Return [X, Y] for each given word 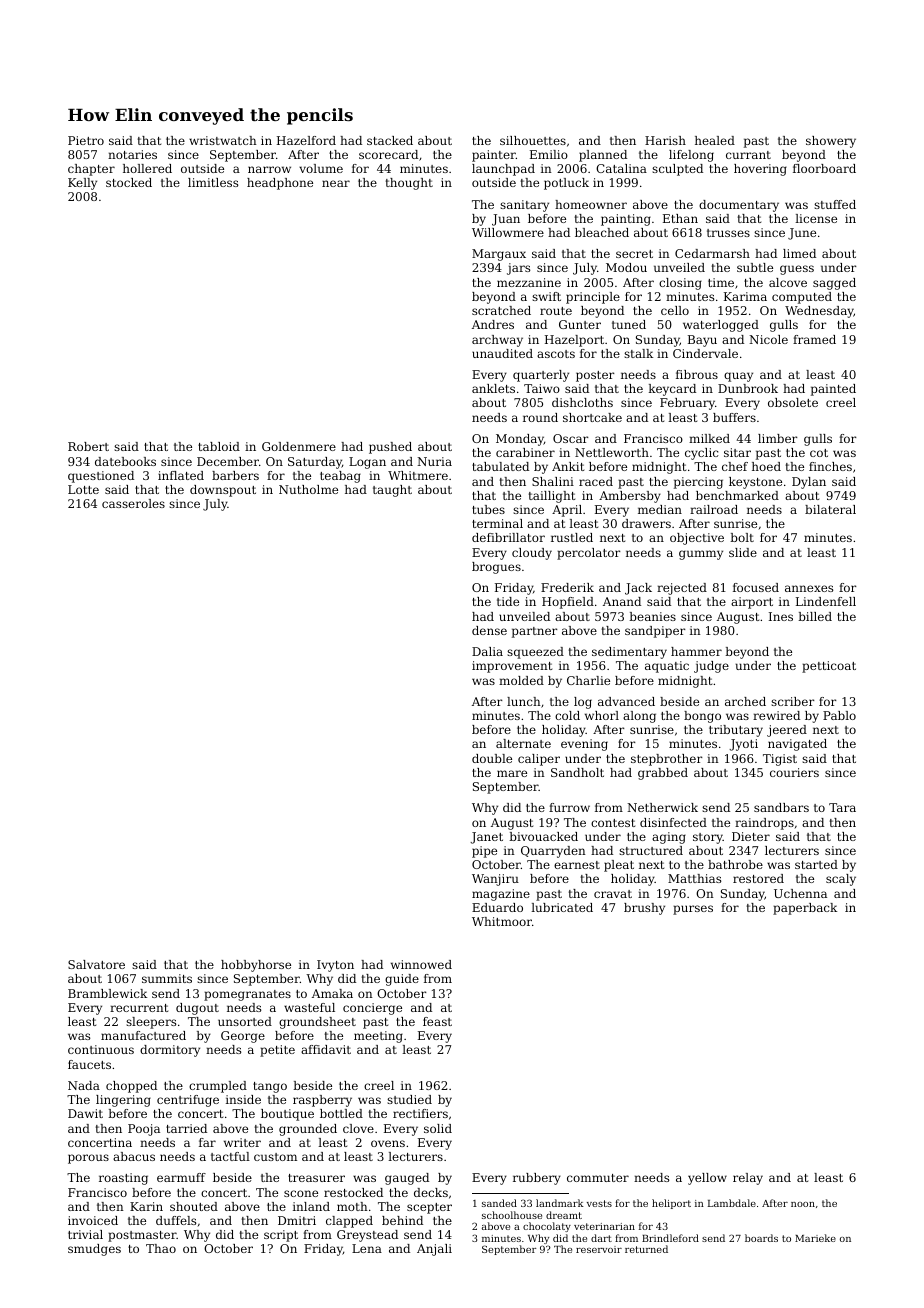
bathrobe [735, 864]
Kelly [82, 184]
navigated [797, 745]
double [492, 758]
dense [489, 630]
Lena [367, 1248]
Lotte [83, 489]
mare [512, 773]
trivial [85, 1234]
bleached [602, 232]
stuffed [835, 204]
